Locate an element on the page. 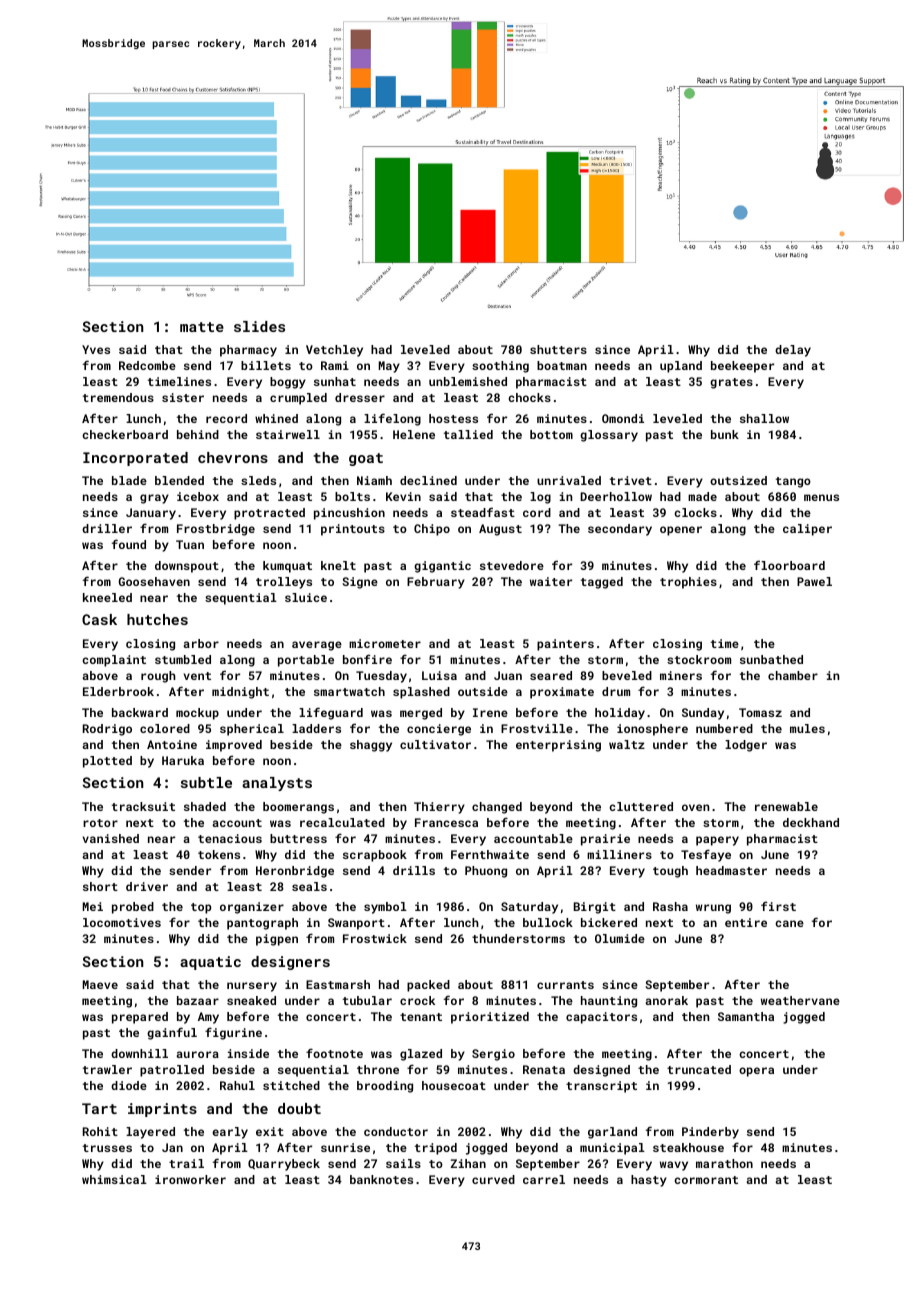  shutters is located at coordinates (558, 349).
